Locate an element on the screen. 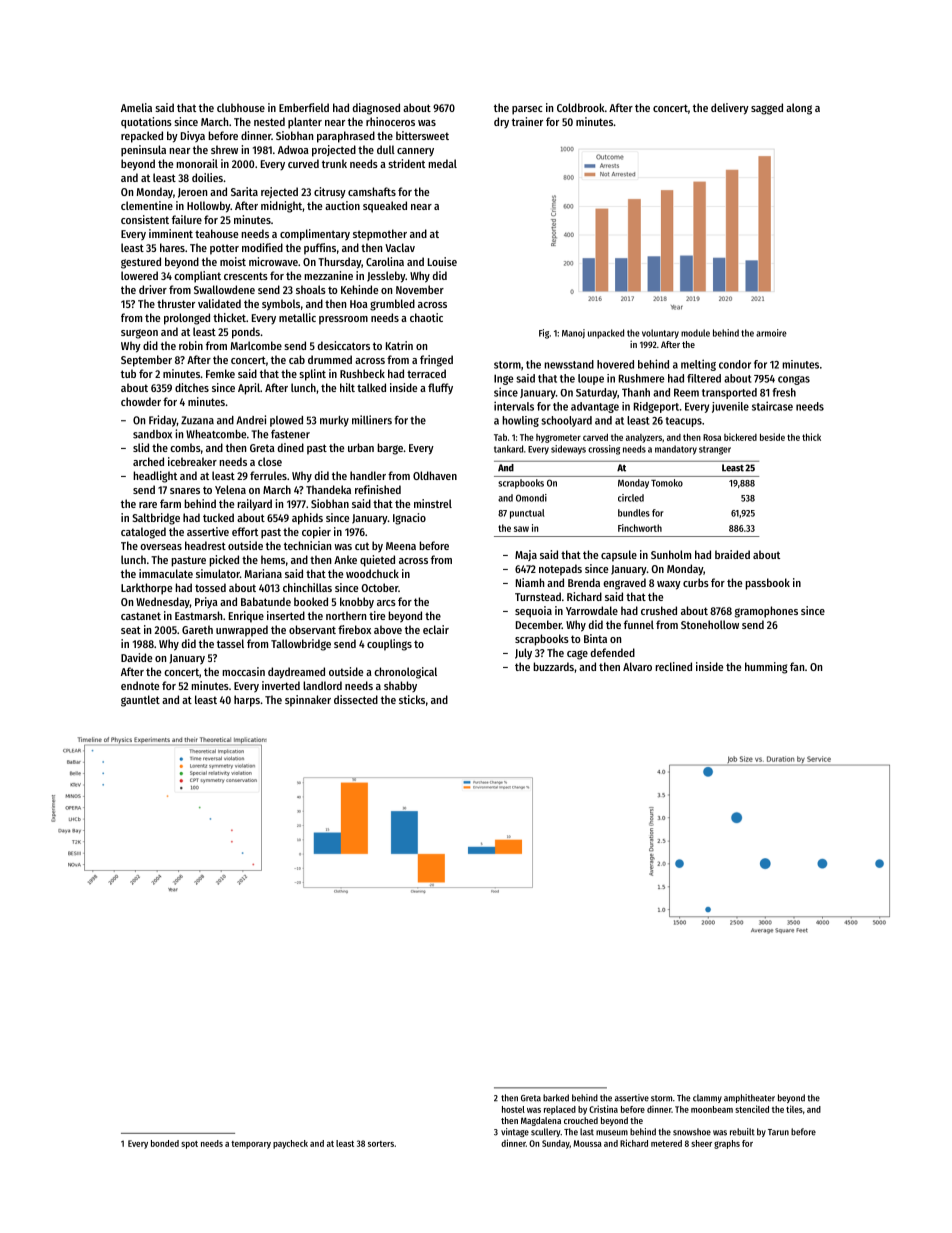 The image size is (952, 1233). graphs is located at coordinates (727, 1144).
